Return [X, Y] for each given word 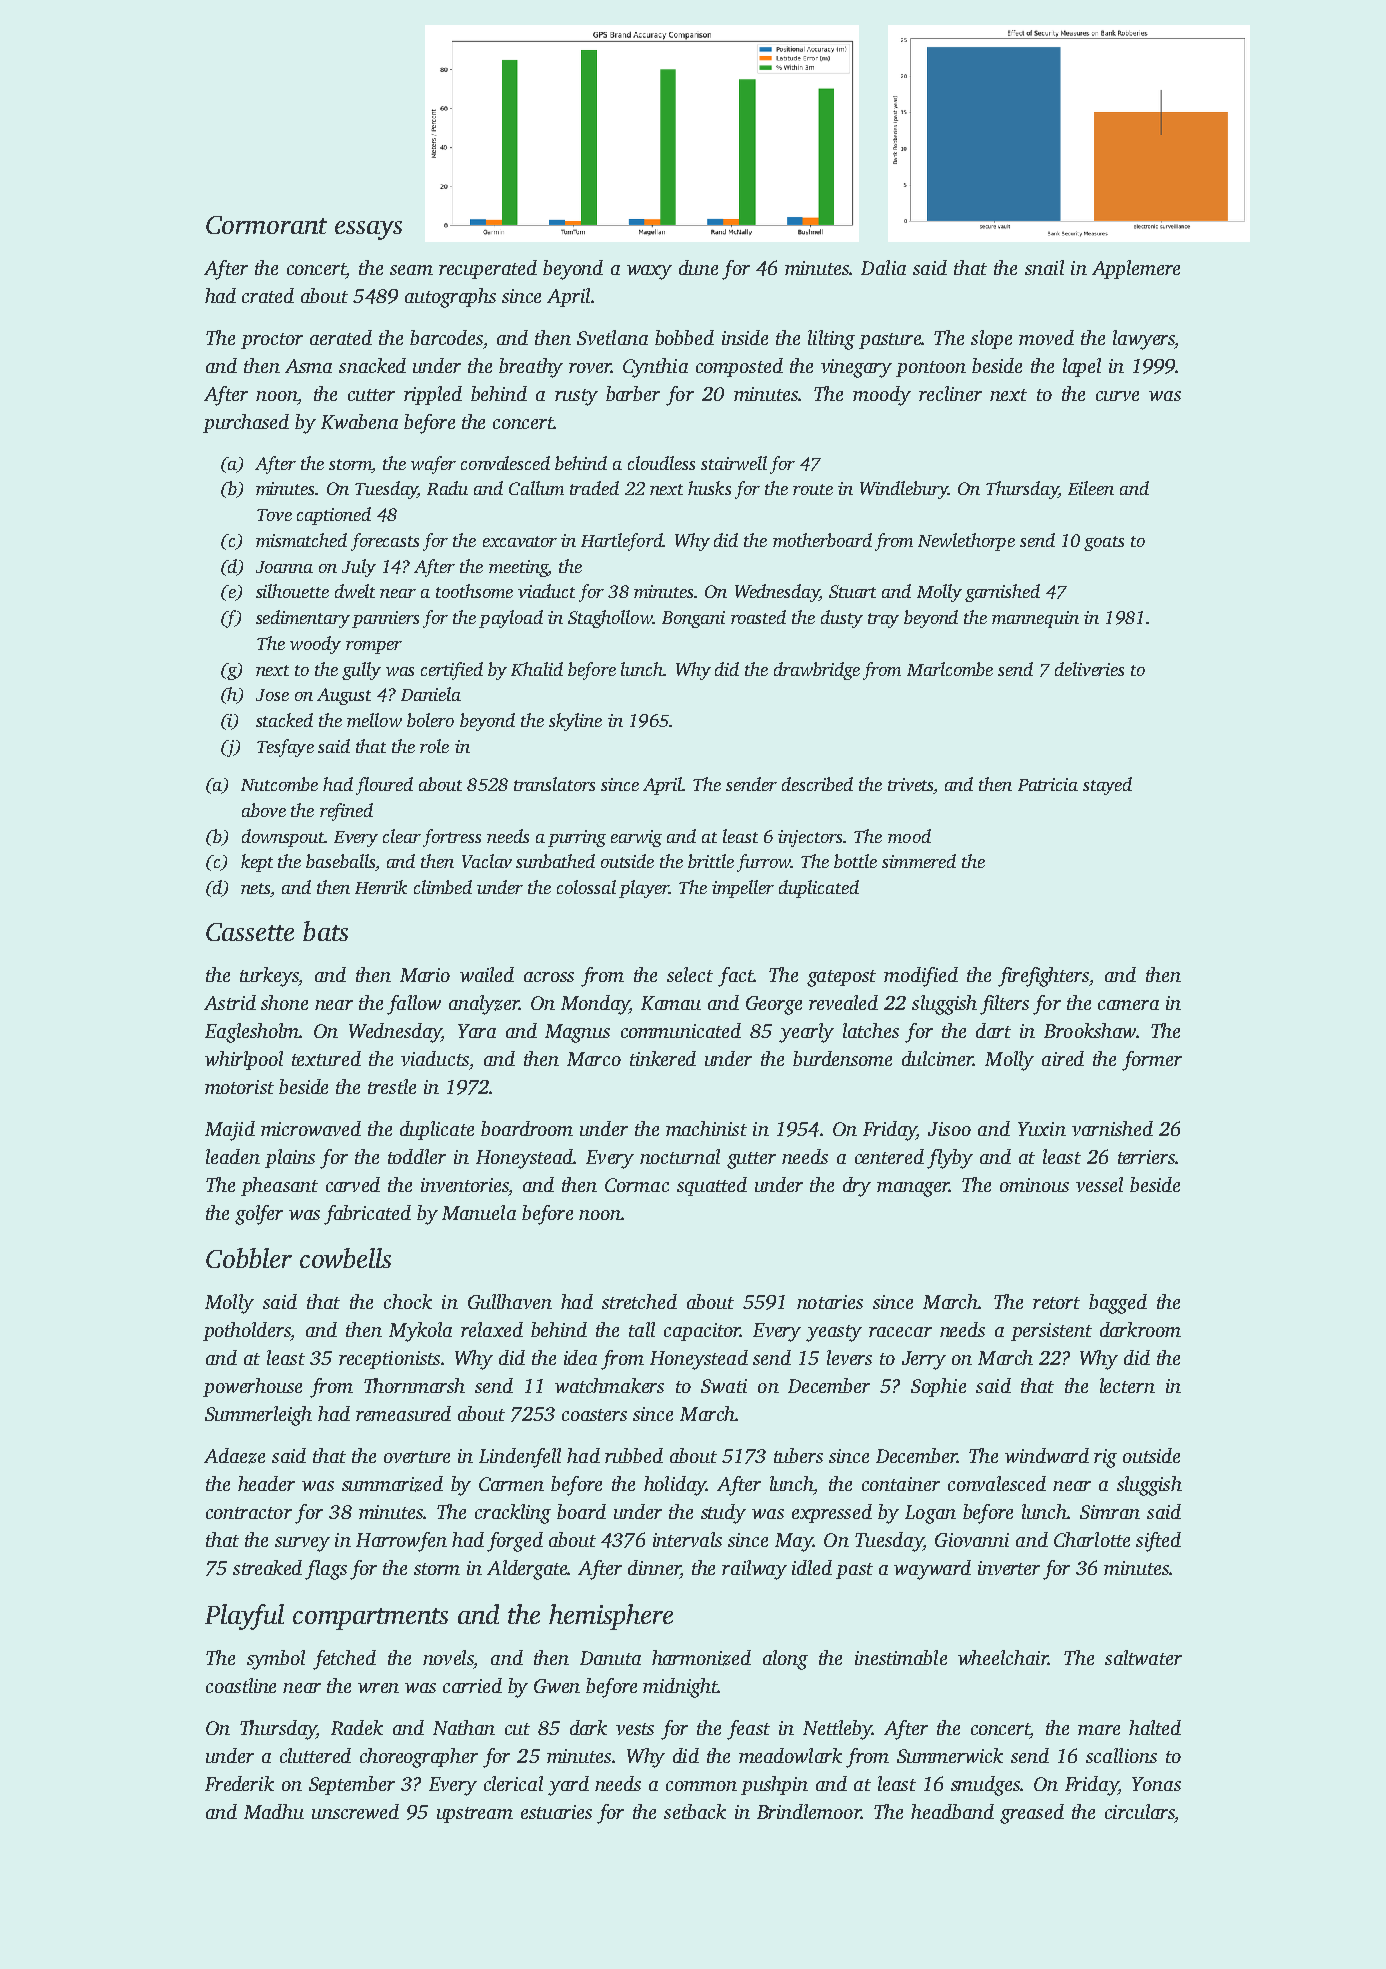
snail [1044, 267]
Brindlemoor [809, 1811]
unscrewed [355, 1811]
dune [698, 267]
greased [1032, 1814]
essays [368, 230]
